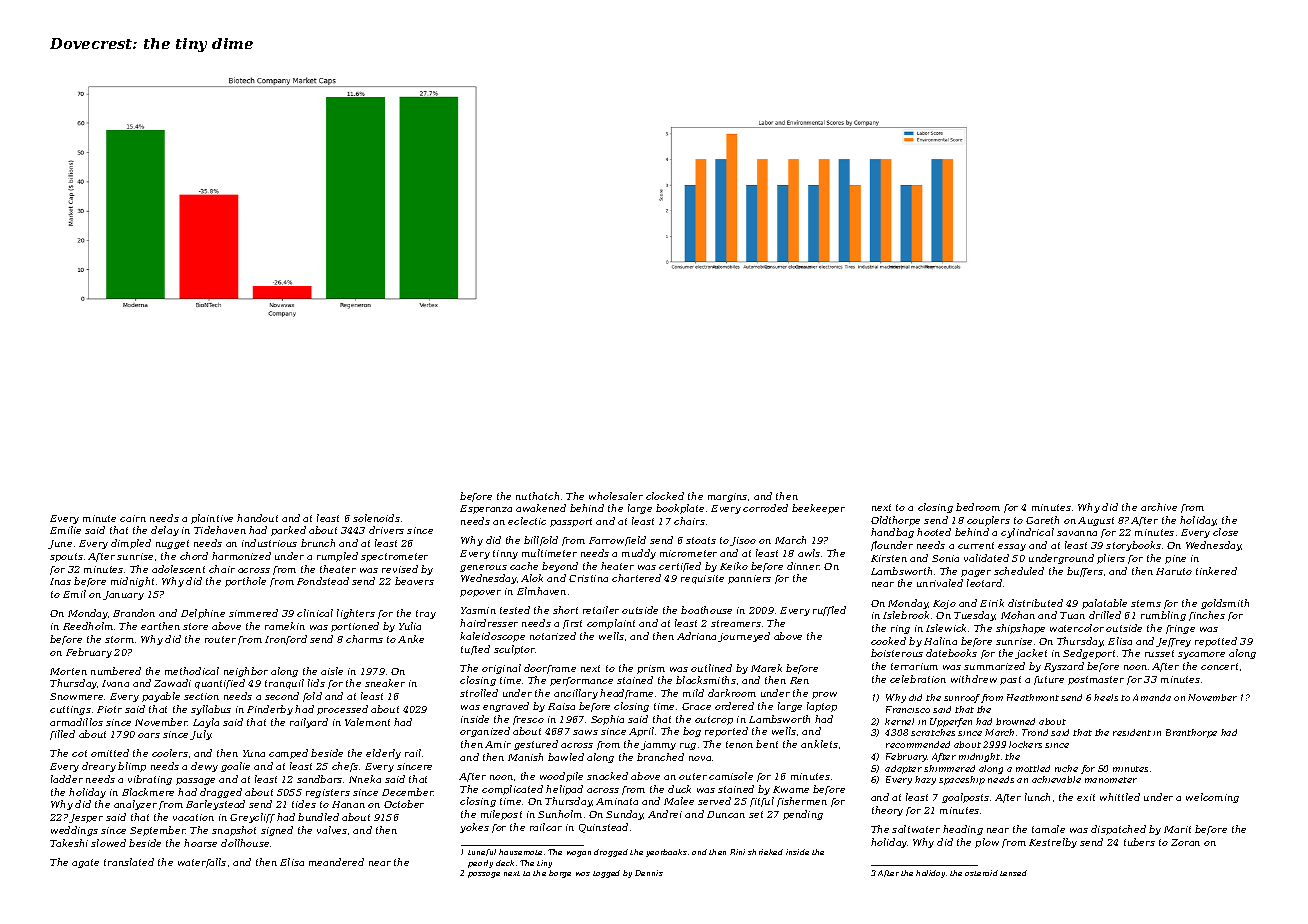 The height and width of the page is (924, 1308). What do you see at coordinates (585, 732) in the page?
I see `saws` at bounding box center [585, 732].
